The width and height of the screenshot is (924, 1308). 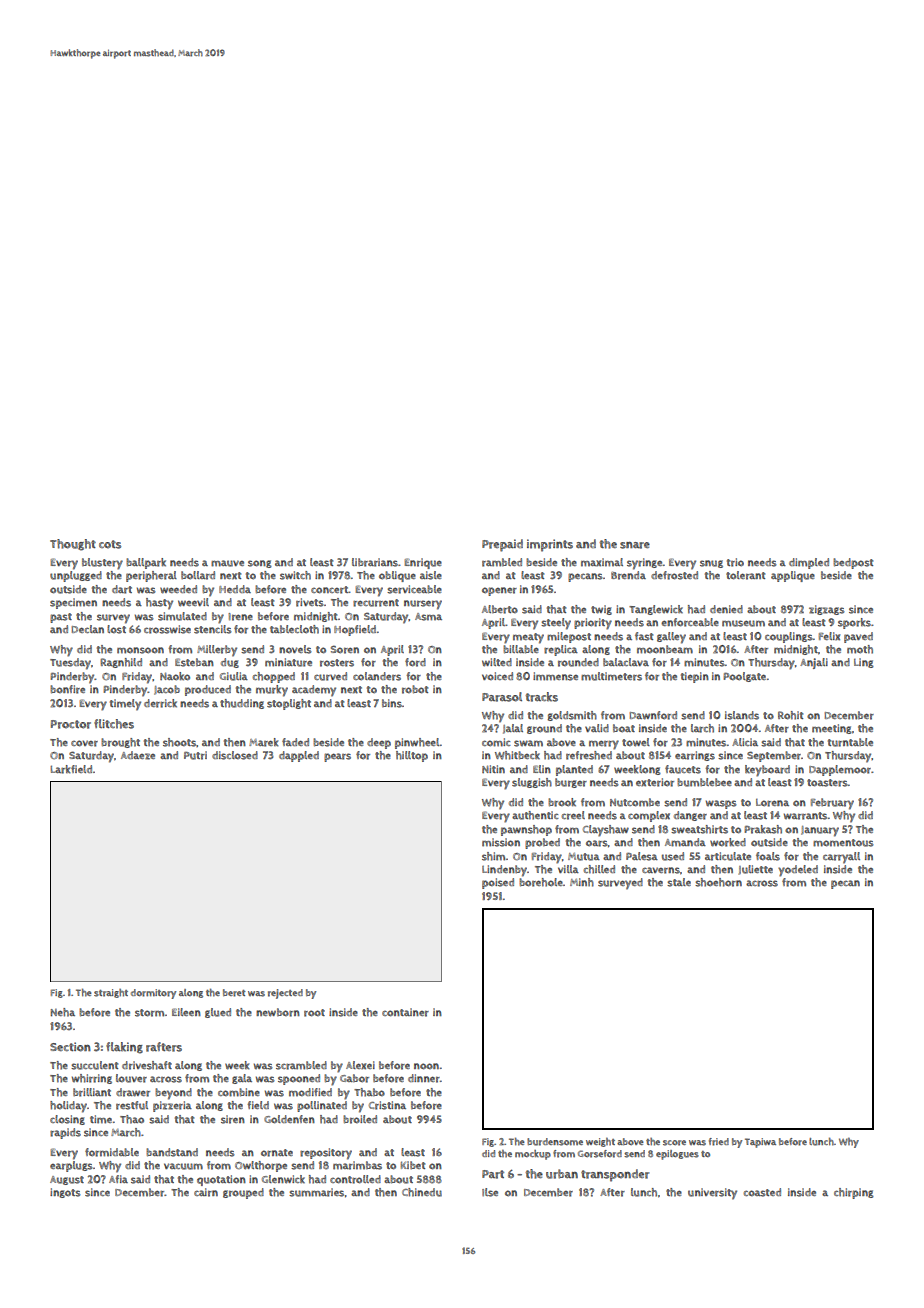 I want to click on weevil, so click(x=193, y=602).
